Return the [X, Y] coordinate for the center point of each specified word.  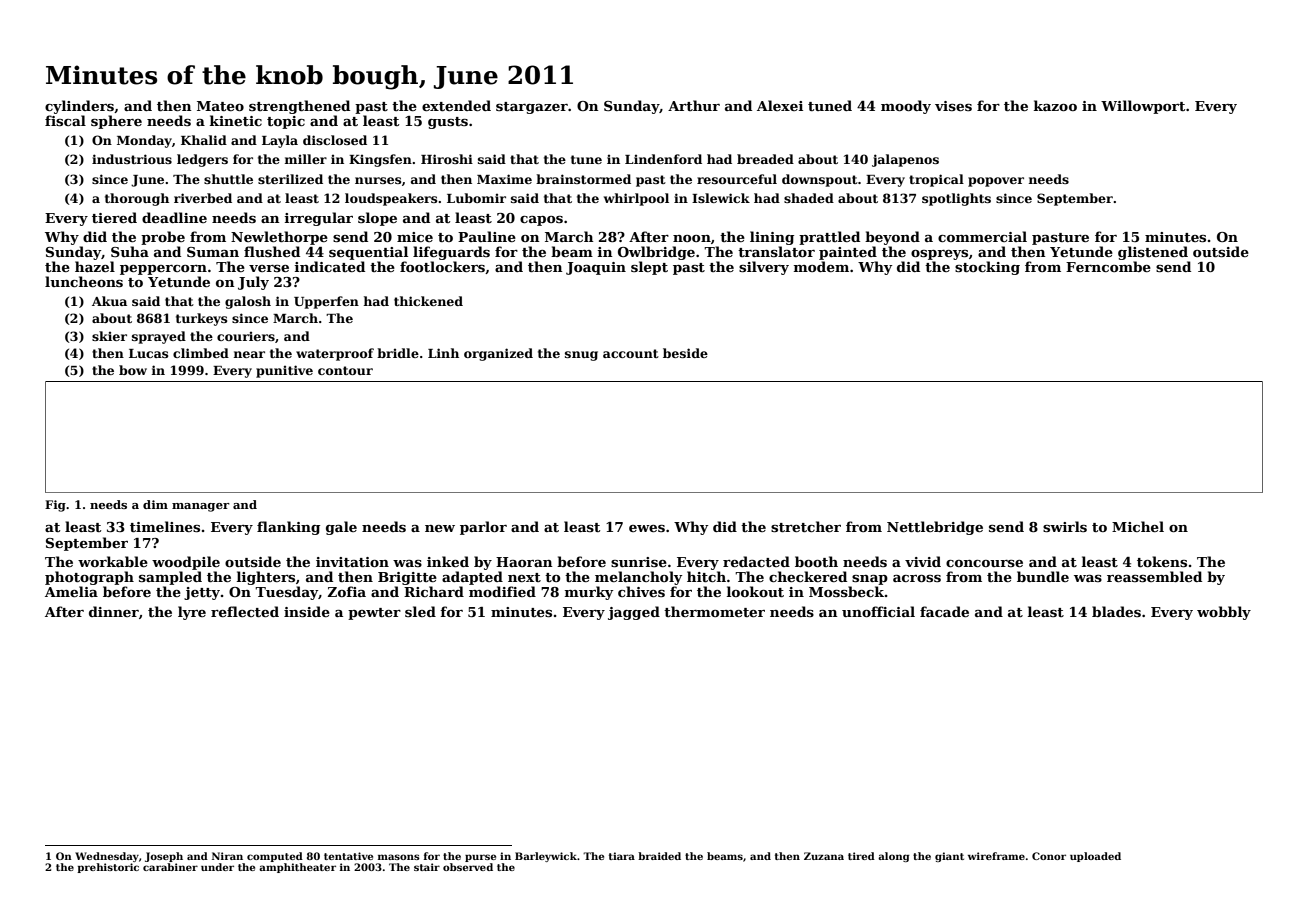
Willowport [1143, 107]
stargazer [532, 108]
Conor [1049, 856]
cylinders [79, 107]
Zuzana [824, 856]
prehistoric [108, 868]
